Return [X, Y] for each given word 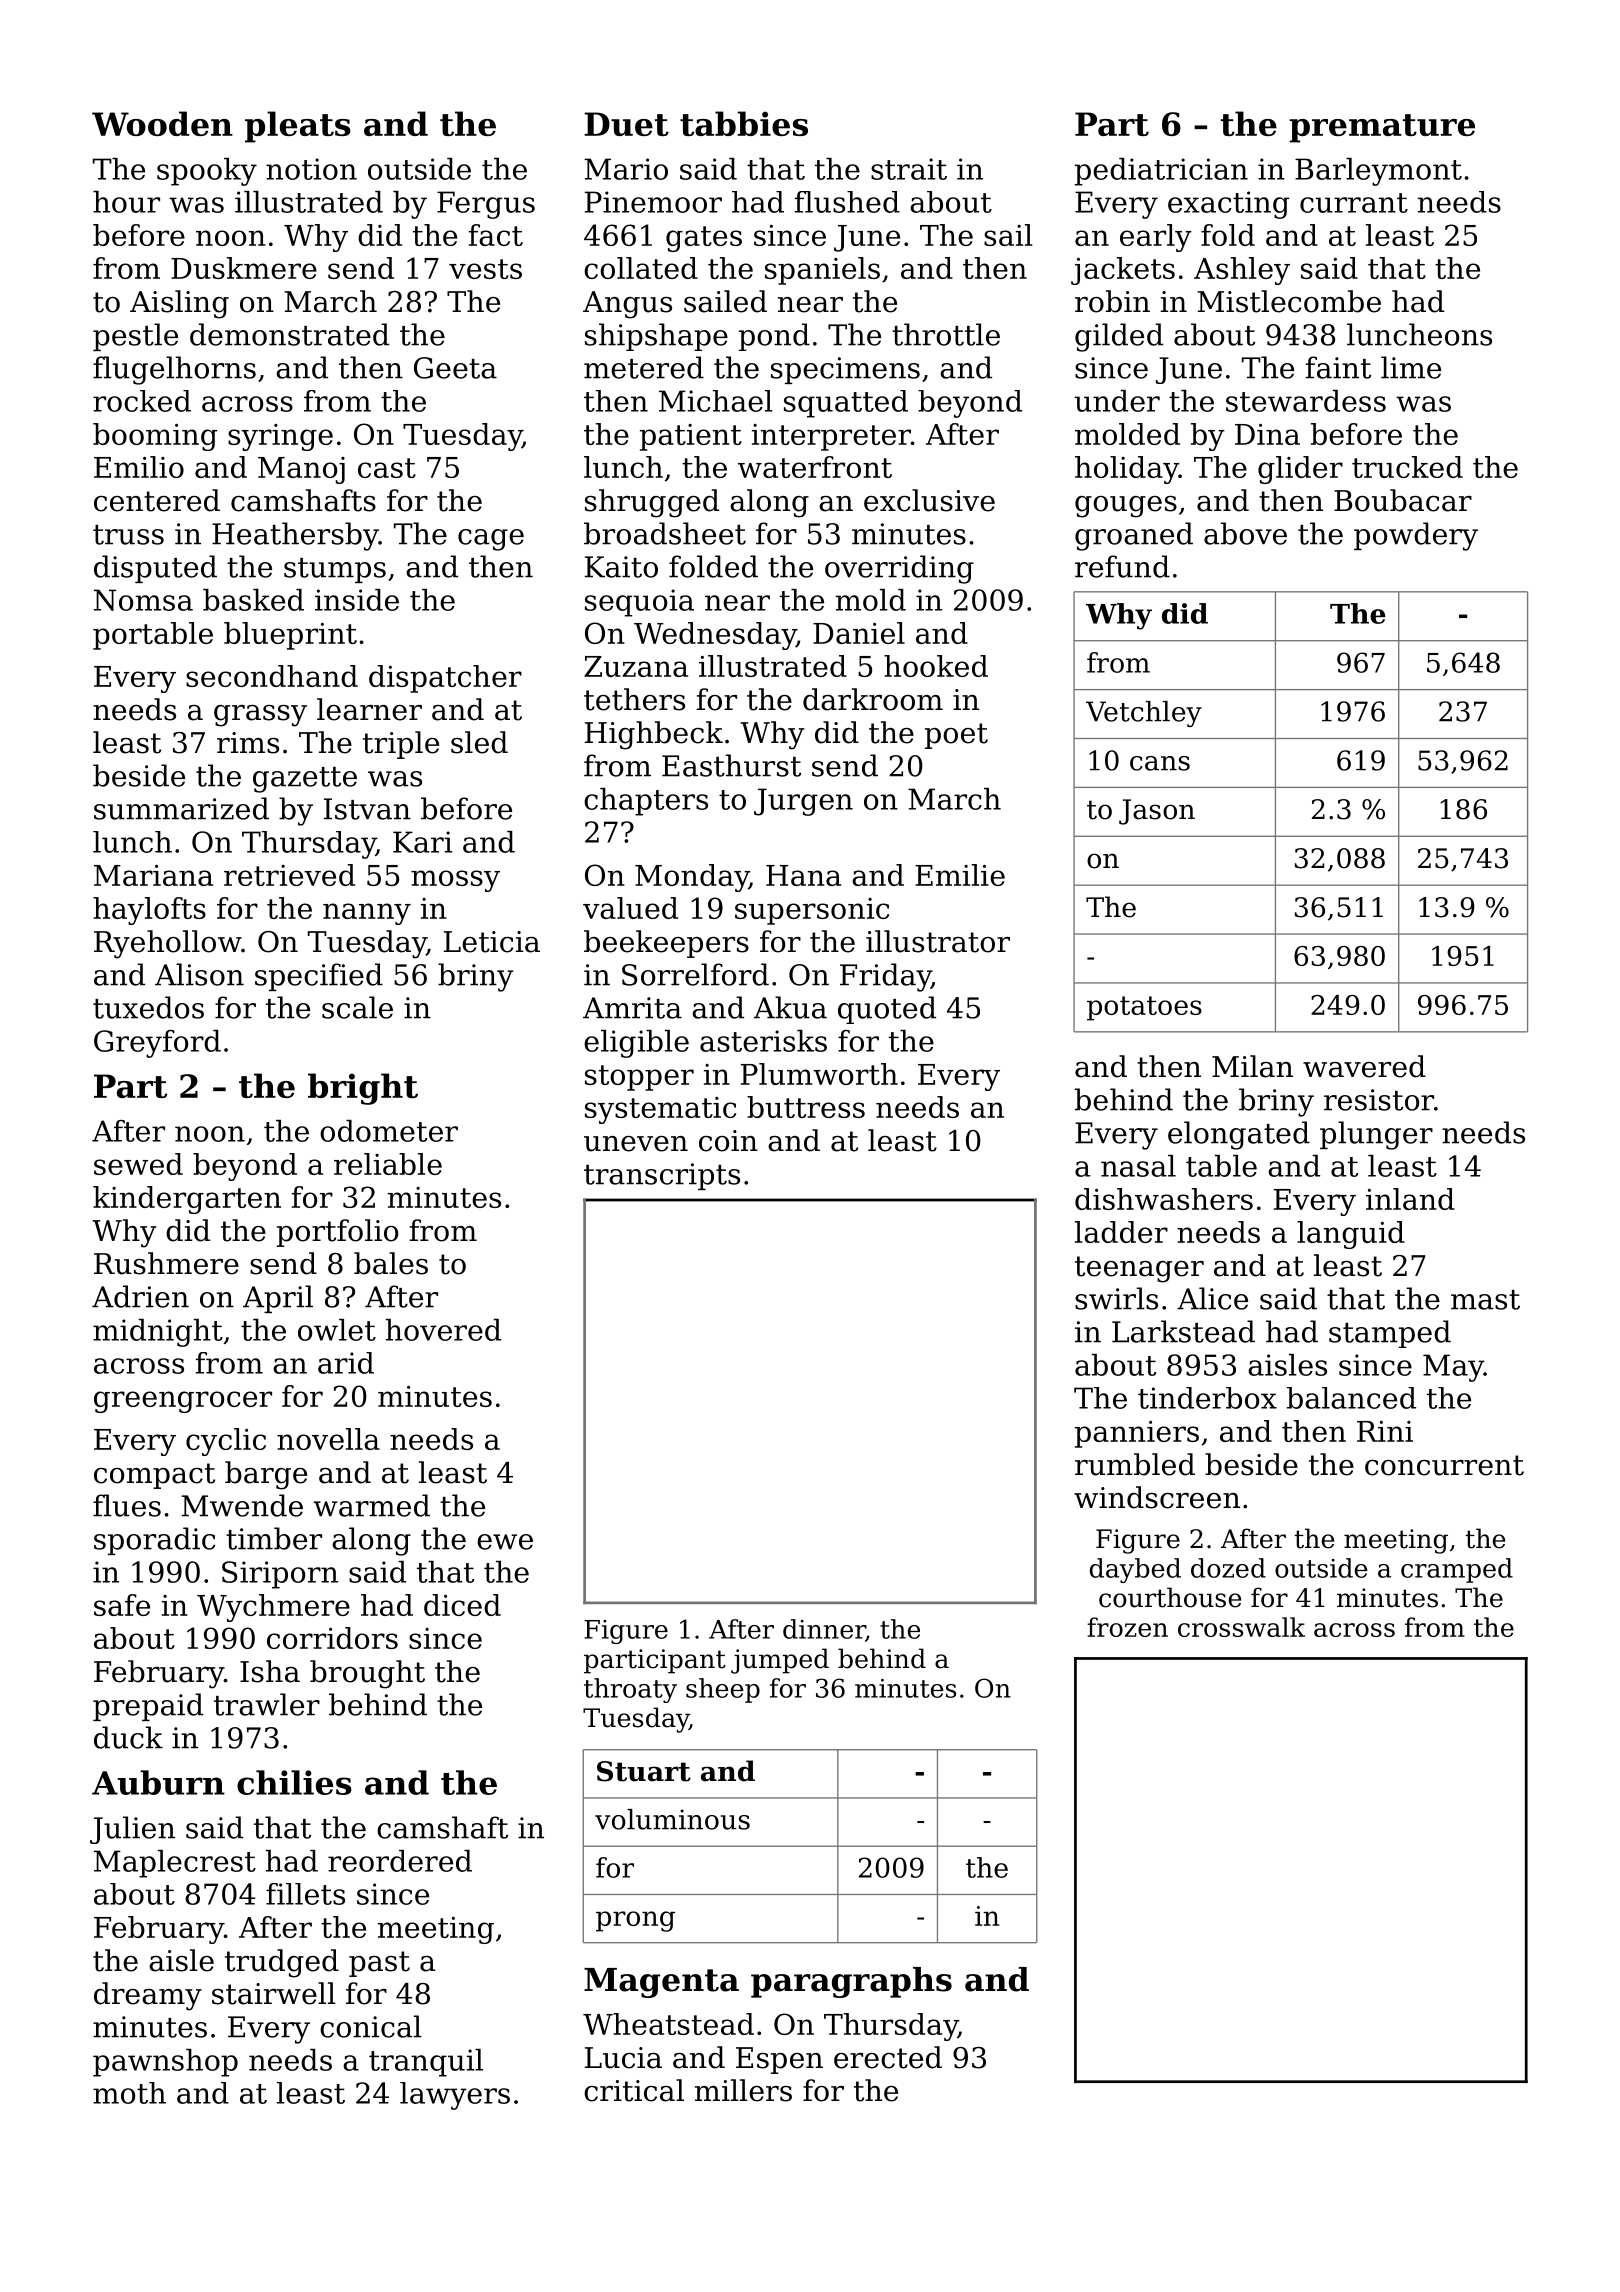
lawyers [455, 2096]
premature [1382, 128]
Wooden [162, 123]
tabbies [744, 123]
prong [635, 1921]
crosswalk [1241, 1627]
